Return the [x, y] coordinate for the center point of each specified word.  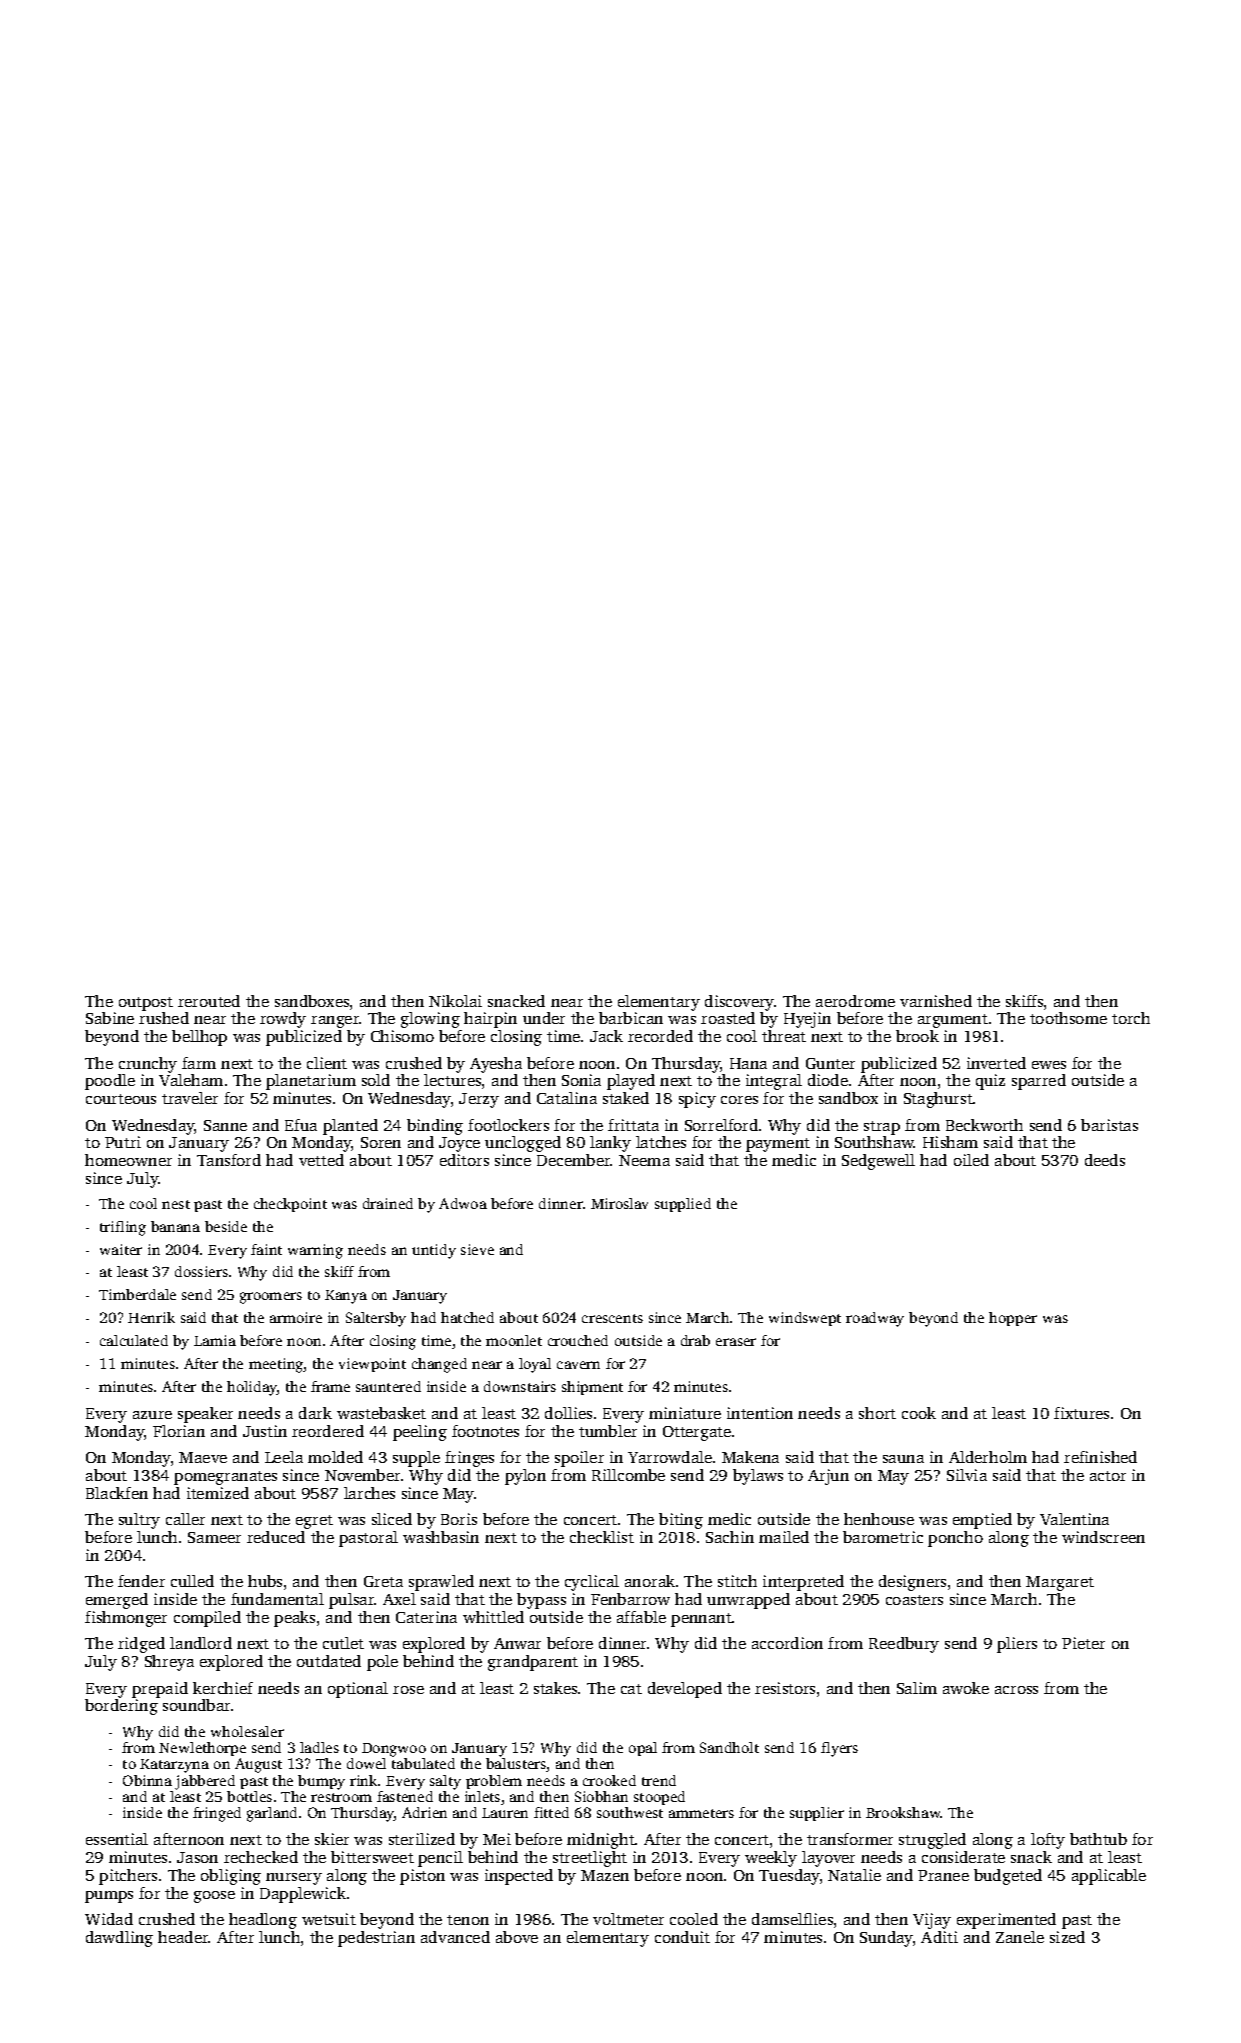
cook [919, 1413]
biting [681, 1521]
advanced [455, 1937]
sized [1067, 1937]
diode [828, 1080]
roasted [728, 1018]
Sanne [225, 1125]
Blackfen [117, 1493]
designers [912, 1583]
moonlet [514, 1340]
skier [332, 1839]
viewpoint [372, 1365]
